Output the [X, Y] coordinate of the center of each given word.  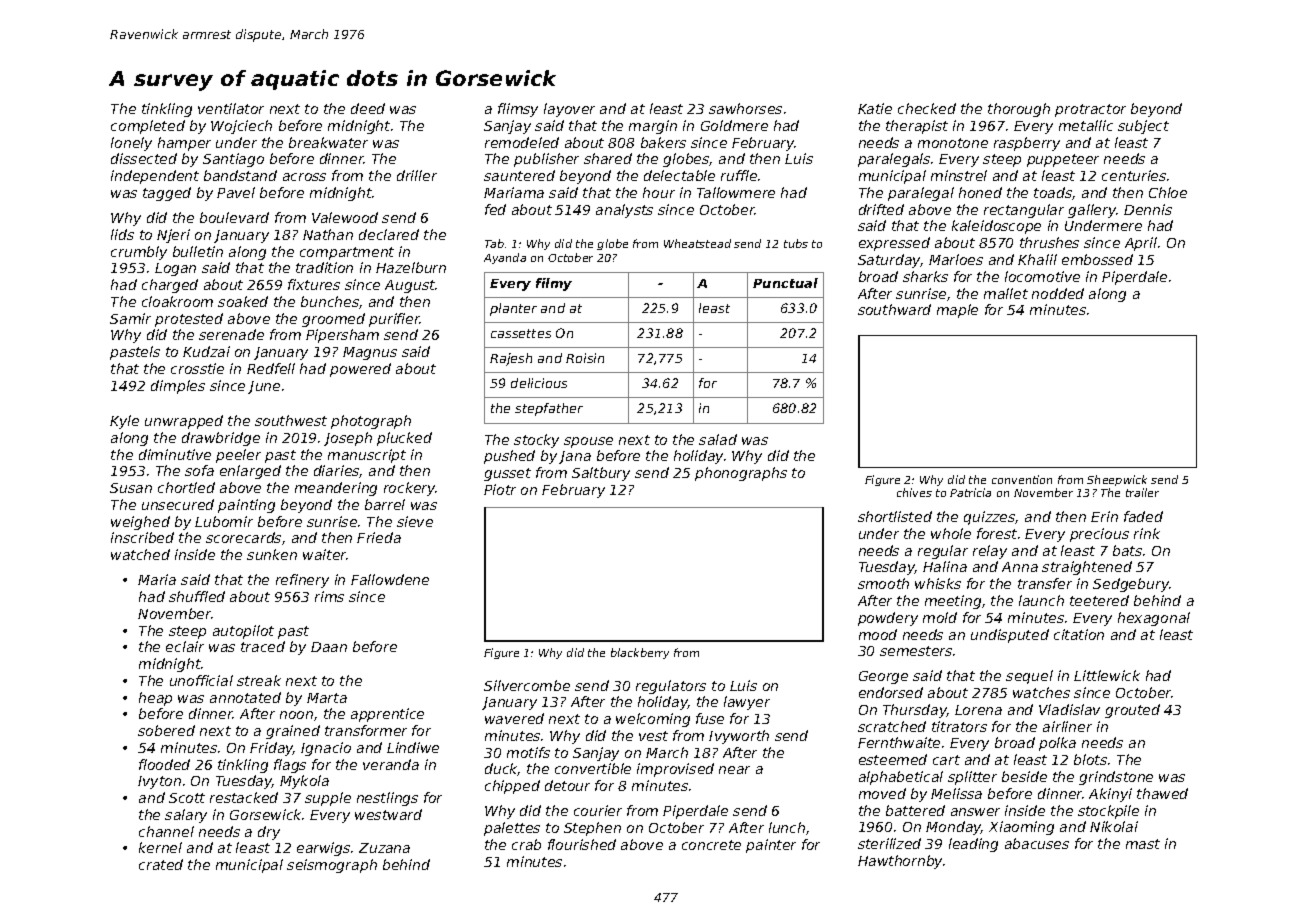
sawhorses [745, 108]
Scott [187, 798]
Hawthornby [900, 862]
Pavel [236, 192]
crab [526, 844]
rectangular [1024, 211]
